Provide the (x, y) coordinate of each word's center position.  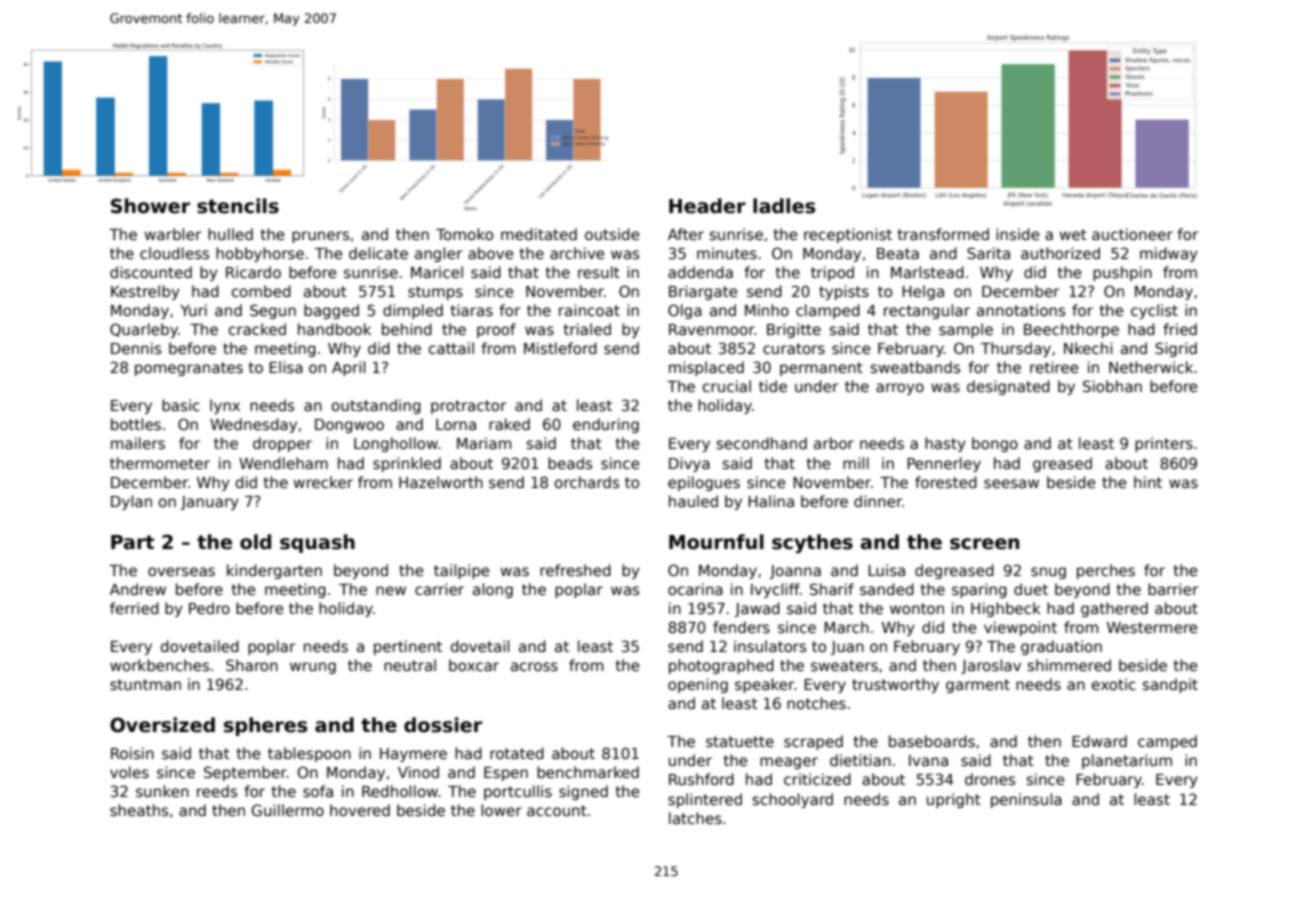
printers (1164, 444)
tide (773, 386)
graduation (1061, 647)
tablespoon (309, 754)
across (534, 666)
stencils (238, 206)
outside (612, 234)
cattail (451, 348)
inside (1018, 234)
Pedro (209, 608)
